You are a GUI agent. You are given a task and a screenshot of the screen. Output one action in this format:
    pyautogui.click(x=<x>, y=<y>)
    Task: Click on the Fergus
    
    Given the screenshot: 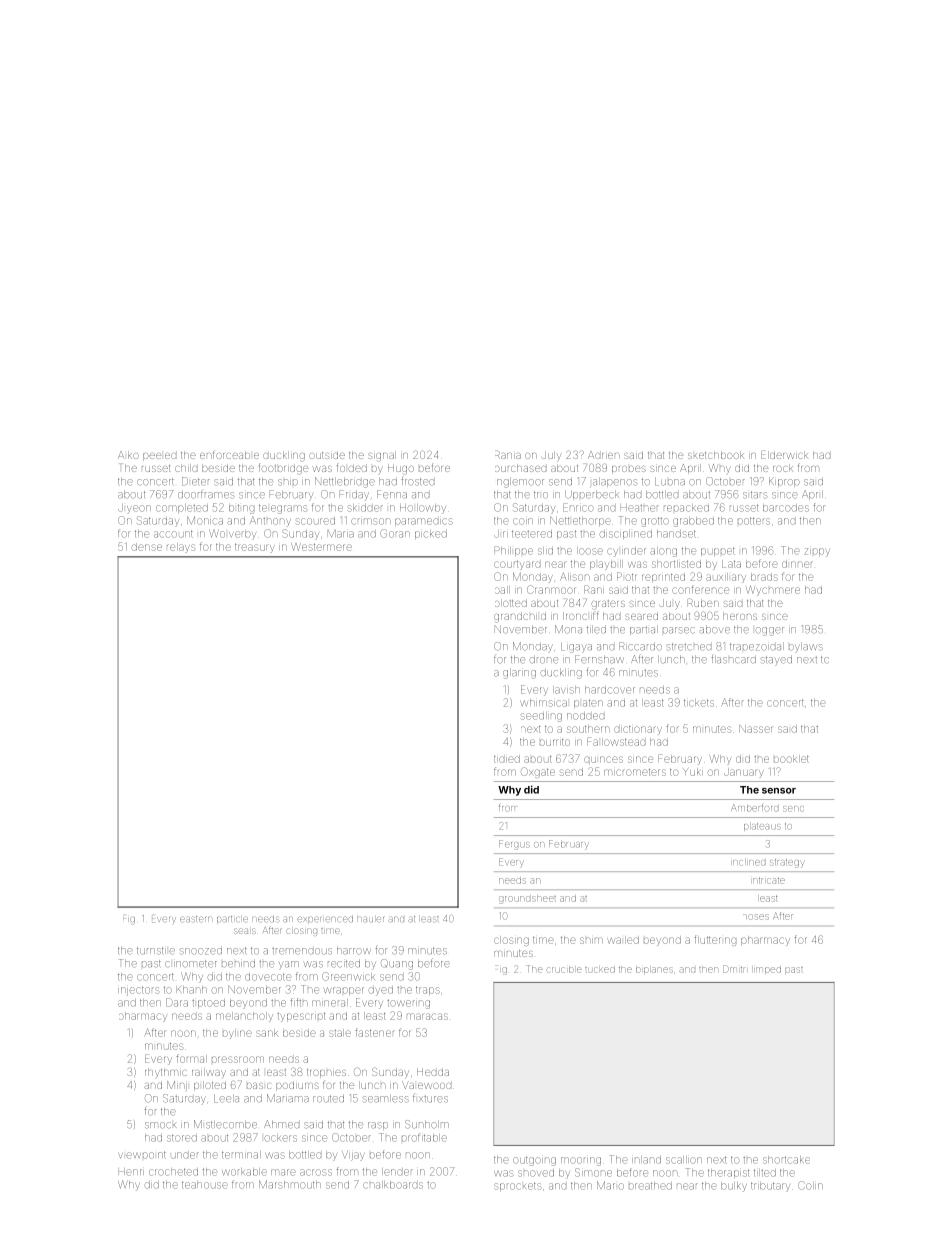 What is the action you would take?
    pyautogui.click(x=514, y=844)
